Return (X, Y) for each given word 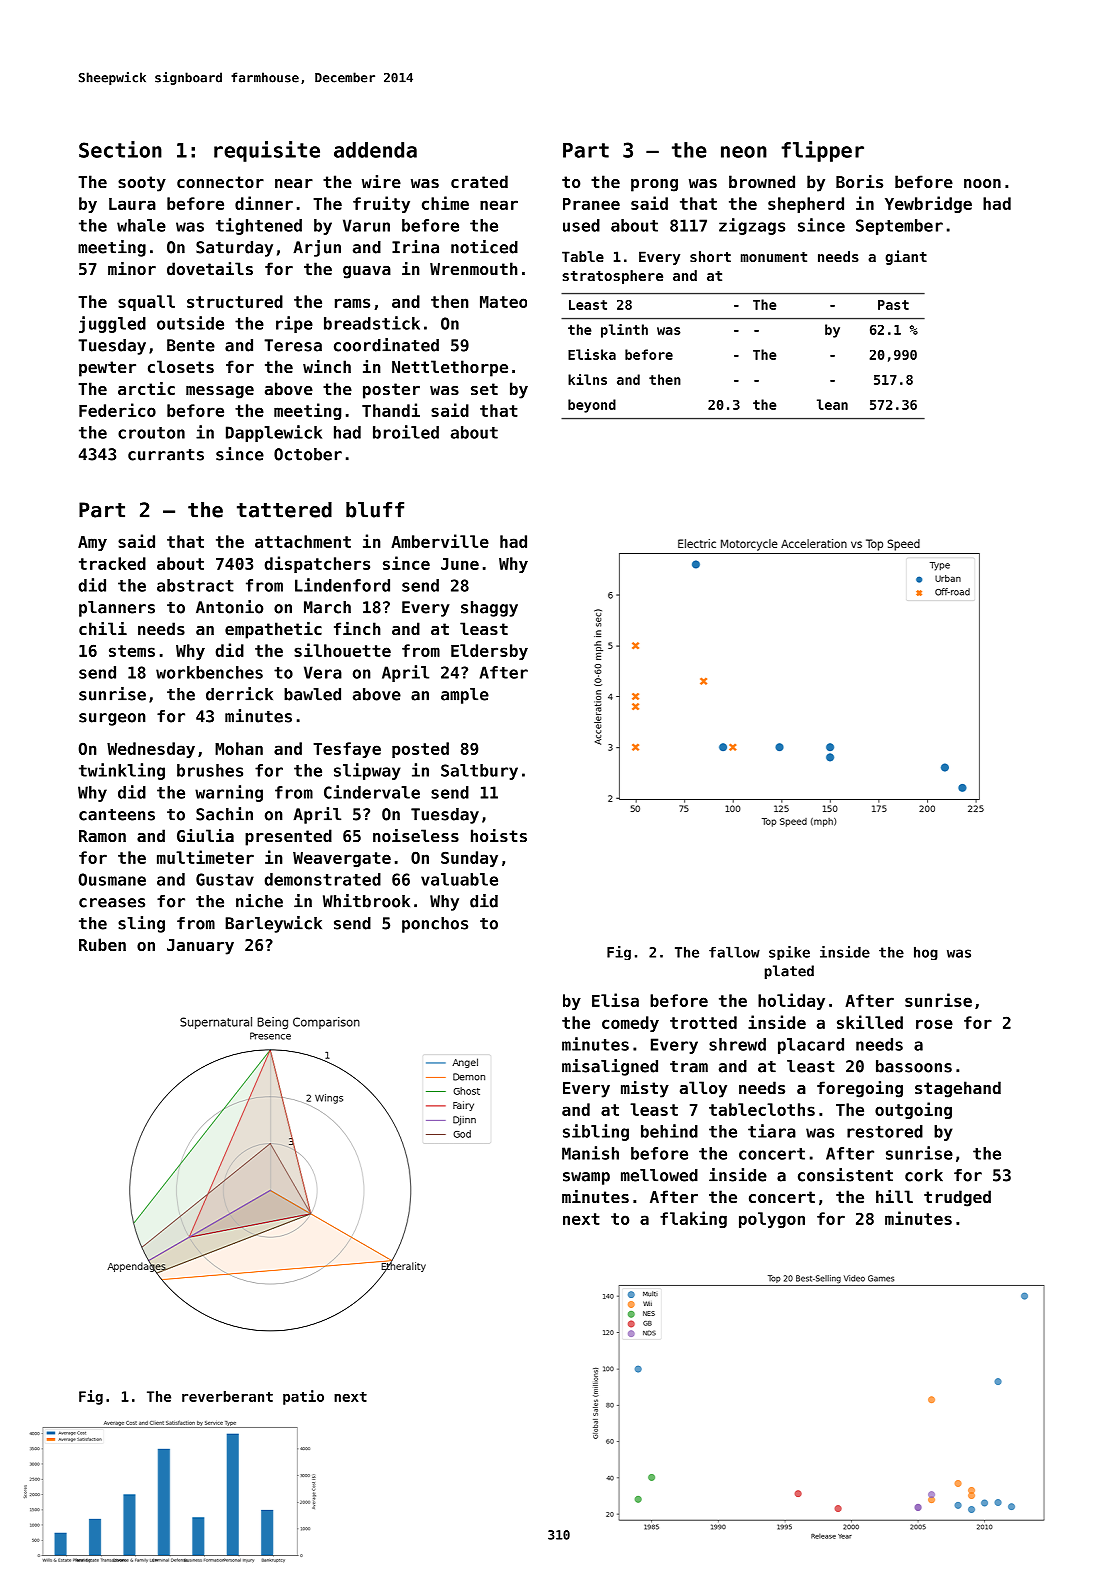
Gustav (225, 879)
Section (120, 149)
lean (832, 404)
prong (654, 185)
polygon (772, 1220)
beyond (592, 406)
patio (303, 1397)
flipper (822, 151)
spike (789, 953)
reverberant (227, 1396)
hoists (499, 835)
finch (357, 628)
